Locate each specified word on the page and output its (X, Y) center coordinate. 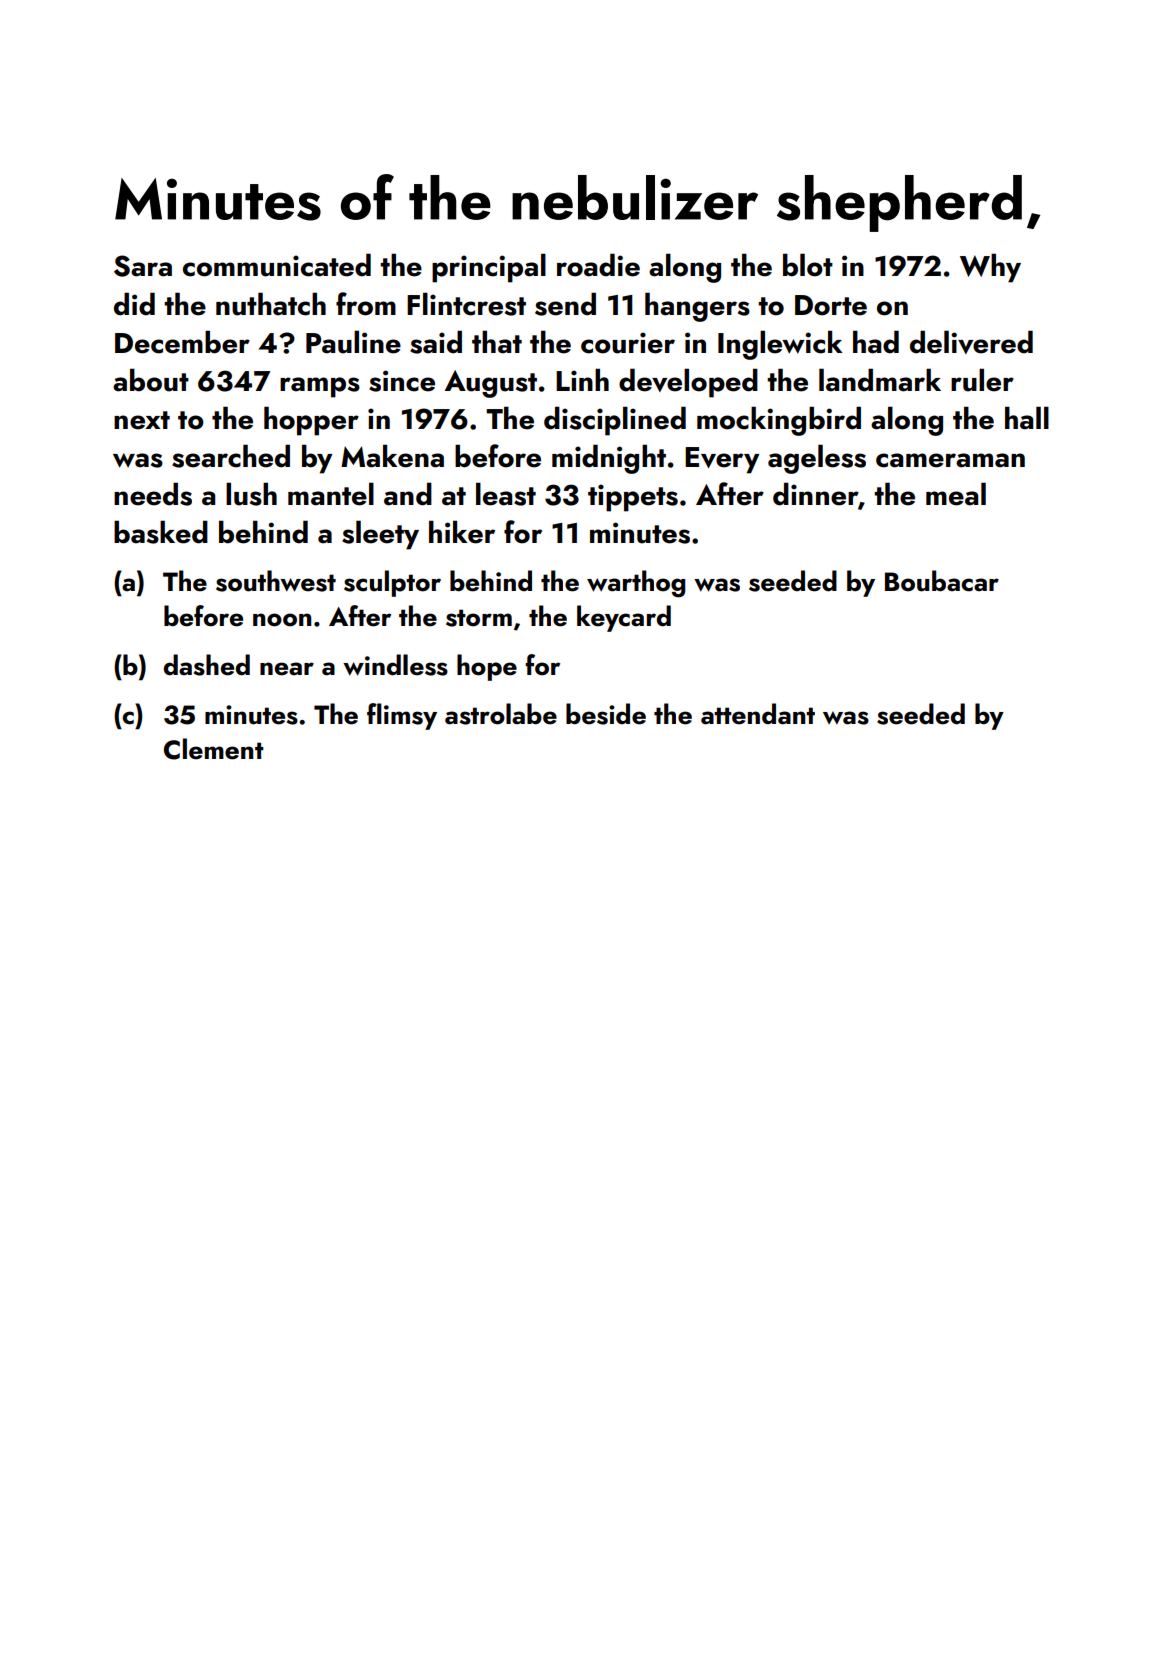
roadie (598, 265)
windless (395, 665)
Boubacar (942, 581)
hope (487, 667)
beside (606, 714)
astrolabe (501, 714)
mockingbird (779, 421)
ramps (320, 387)
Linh (582, 380)
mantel (331, 494)
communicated (277, 265)
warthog (636, 584)
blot (808, 265)
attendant (758, 714)
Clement (214, 749)
